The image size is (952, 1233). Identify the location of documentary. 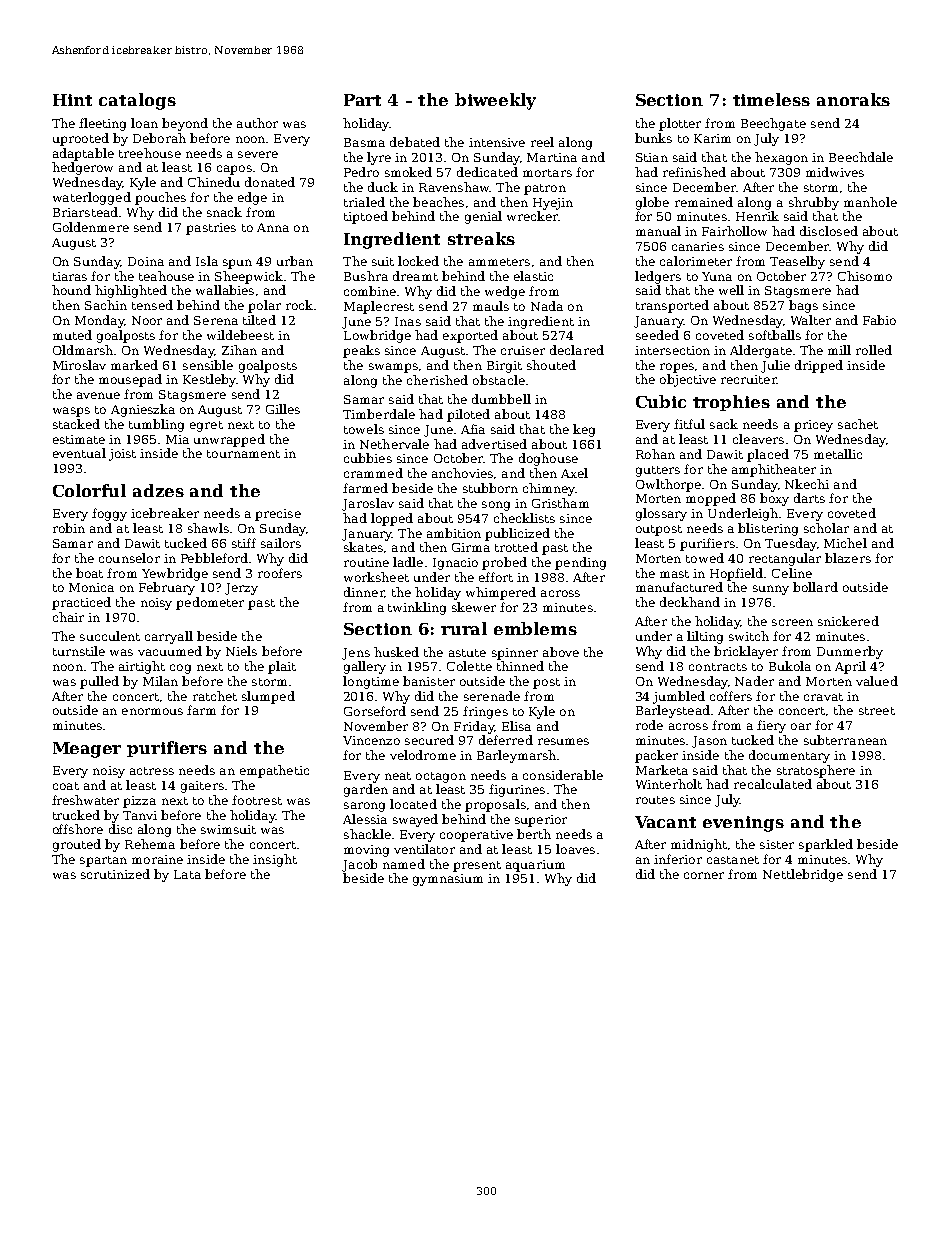
(789, 756).
